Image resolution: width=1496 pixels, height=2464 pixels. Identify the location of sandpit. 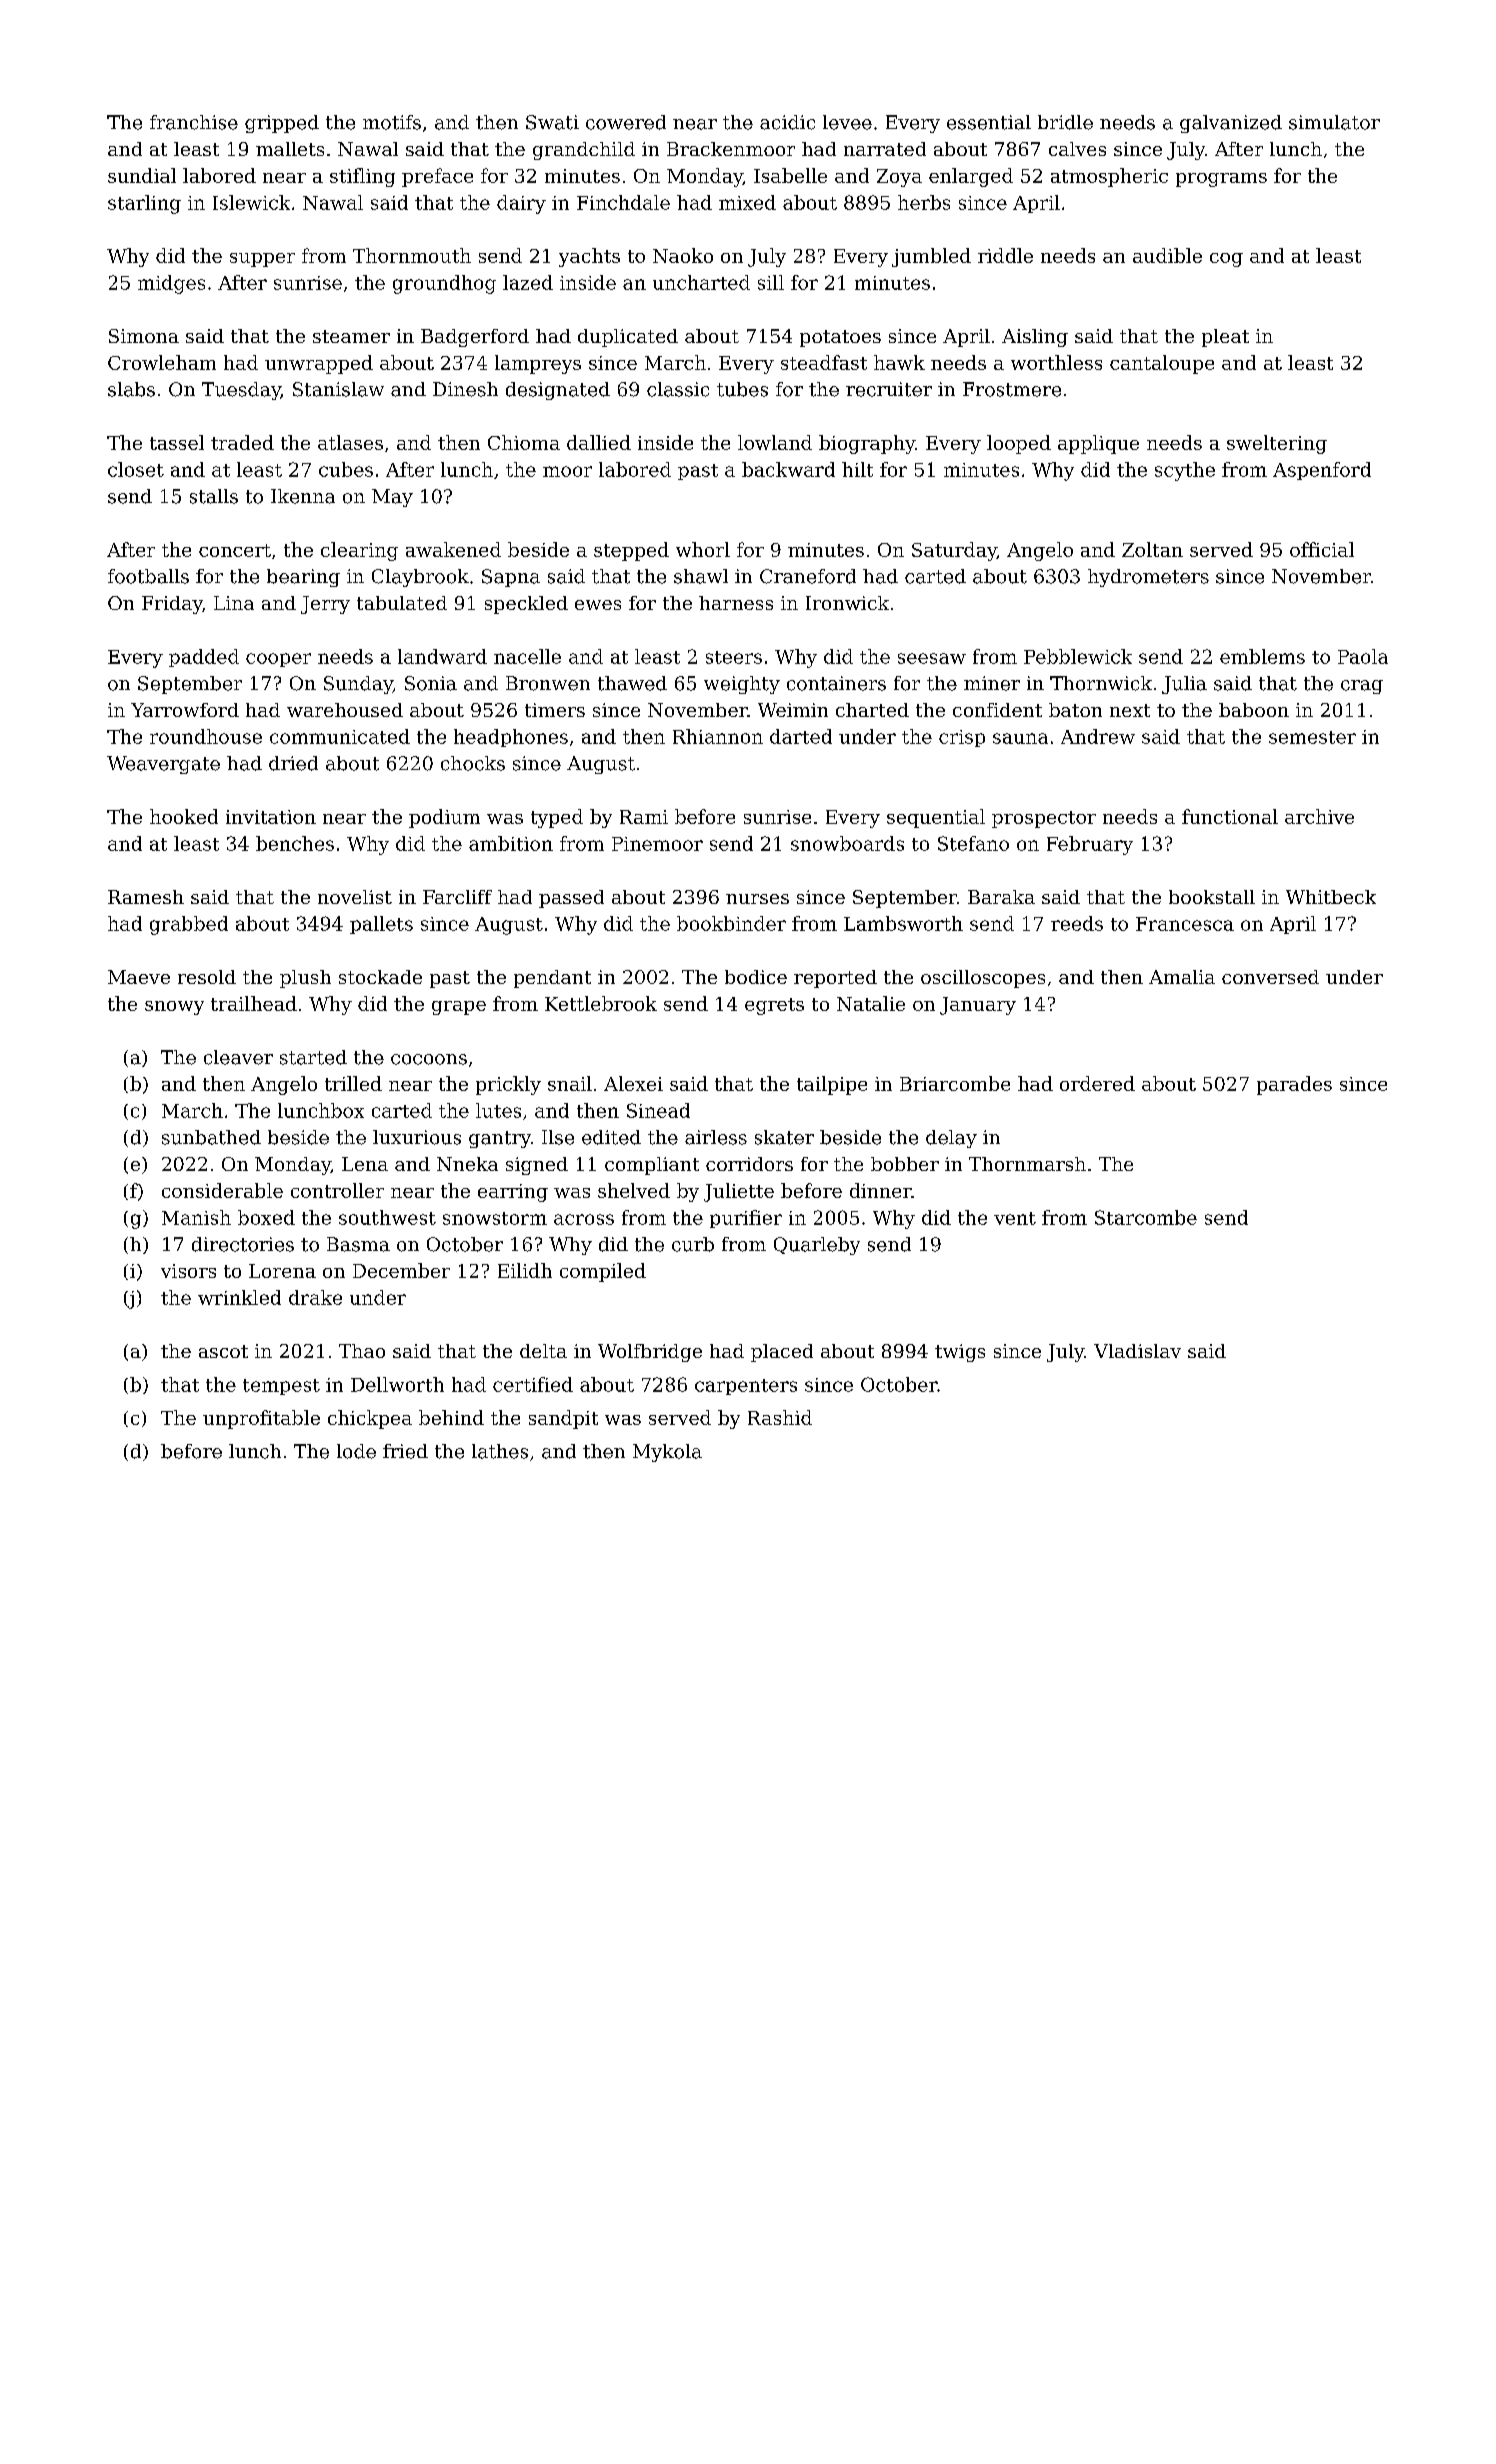
(563, 1419).
